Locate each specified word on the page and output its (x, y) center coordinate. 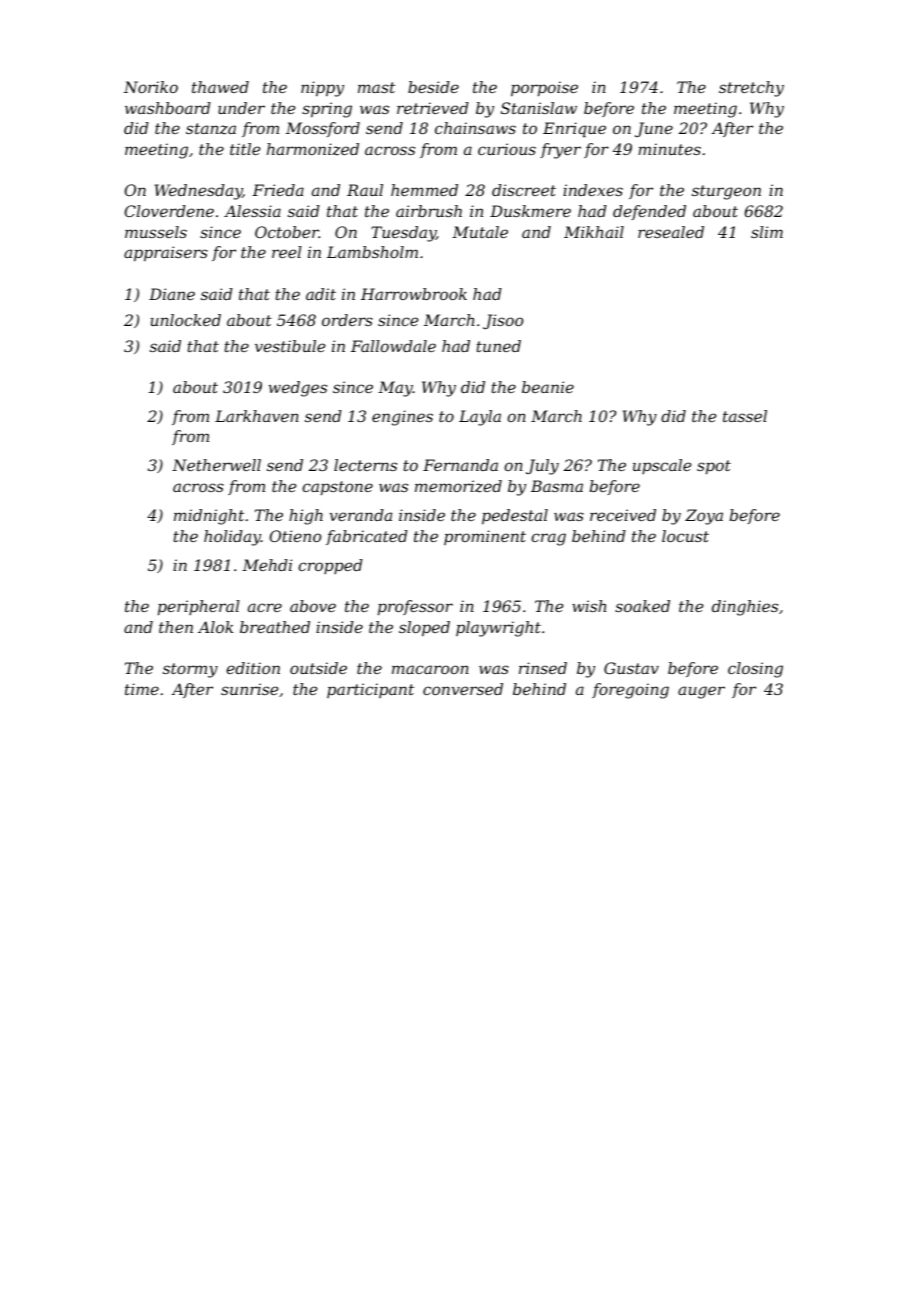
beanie (548, 387)
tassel (745, 416)
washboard (168, 108)
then (176, 627)
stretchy (751, 89)
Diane (172, 294)
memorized (458, 486)
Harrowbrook (414, 294)
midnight (209, 517)
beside (433, 87)
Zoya (704, 517)
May (395, 389)
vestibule (290, 346)
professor (415, 608)
